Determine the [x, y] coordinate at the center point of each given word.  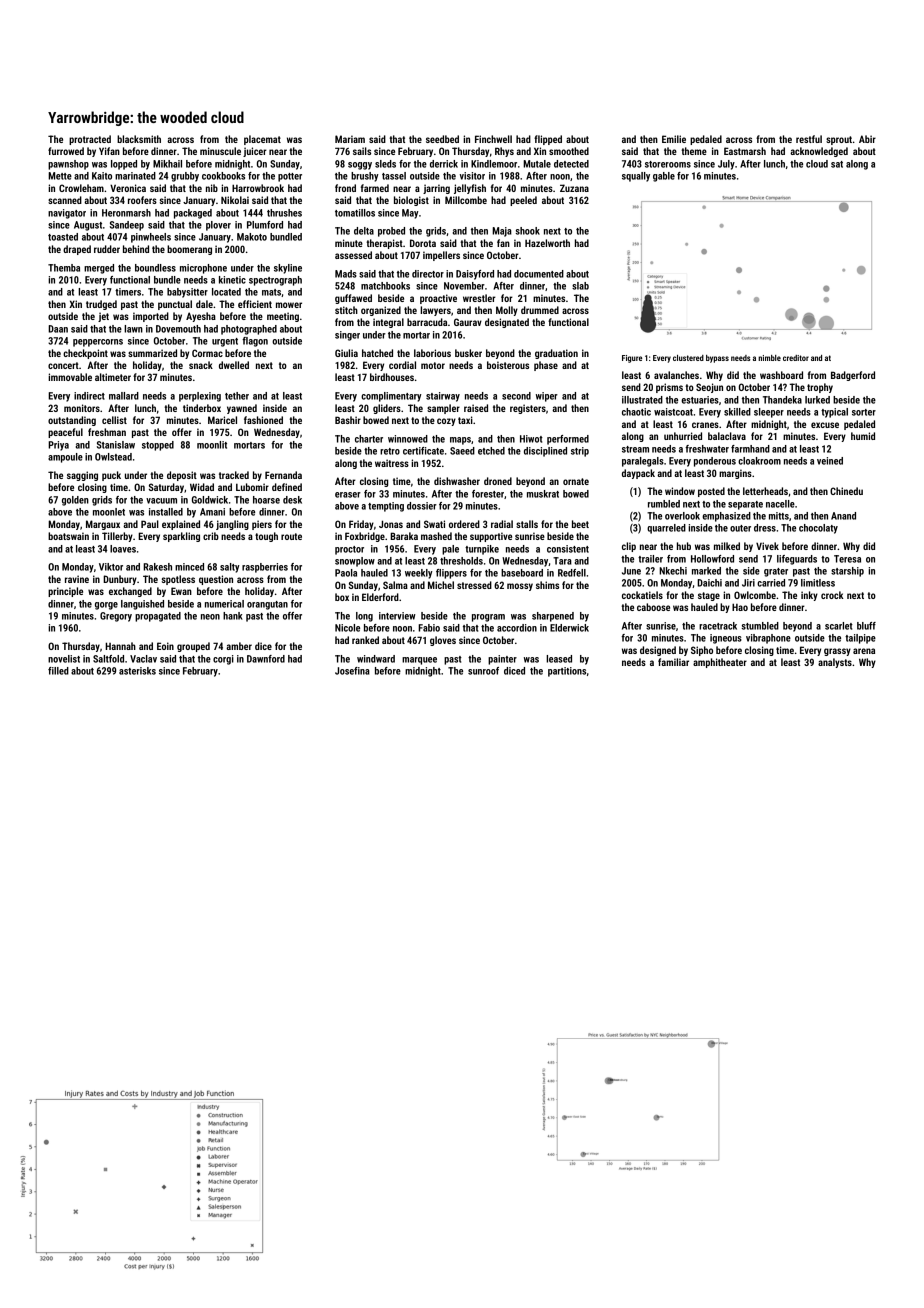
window [680, 491]
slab [580, 286]
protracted [90, 140]
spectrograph [275, 281]
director [428, 274]
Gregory [116, 617]
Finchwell [493, 139]
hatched [377, 353]
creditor [796, 358]
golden [75, 501]
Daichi [709, 583]
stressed [474, 585]
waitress [392, 463]
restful [809, 139]
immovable [70, 377]
